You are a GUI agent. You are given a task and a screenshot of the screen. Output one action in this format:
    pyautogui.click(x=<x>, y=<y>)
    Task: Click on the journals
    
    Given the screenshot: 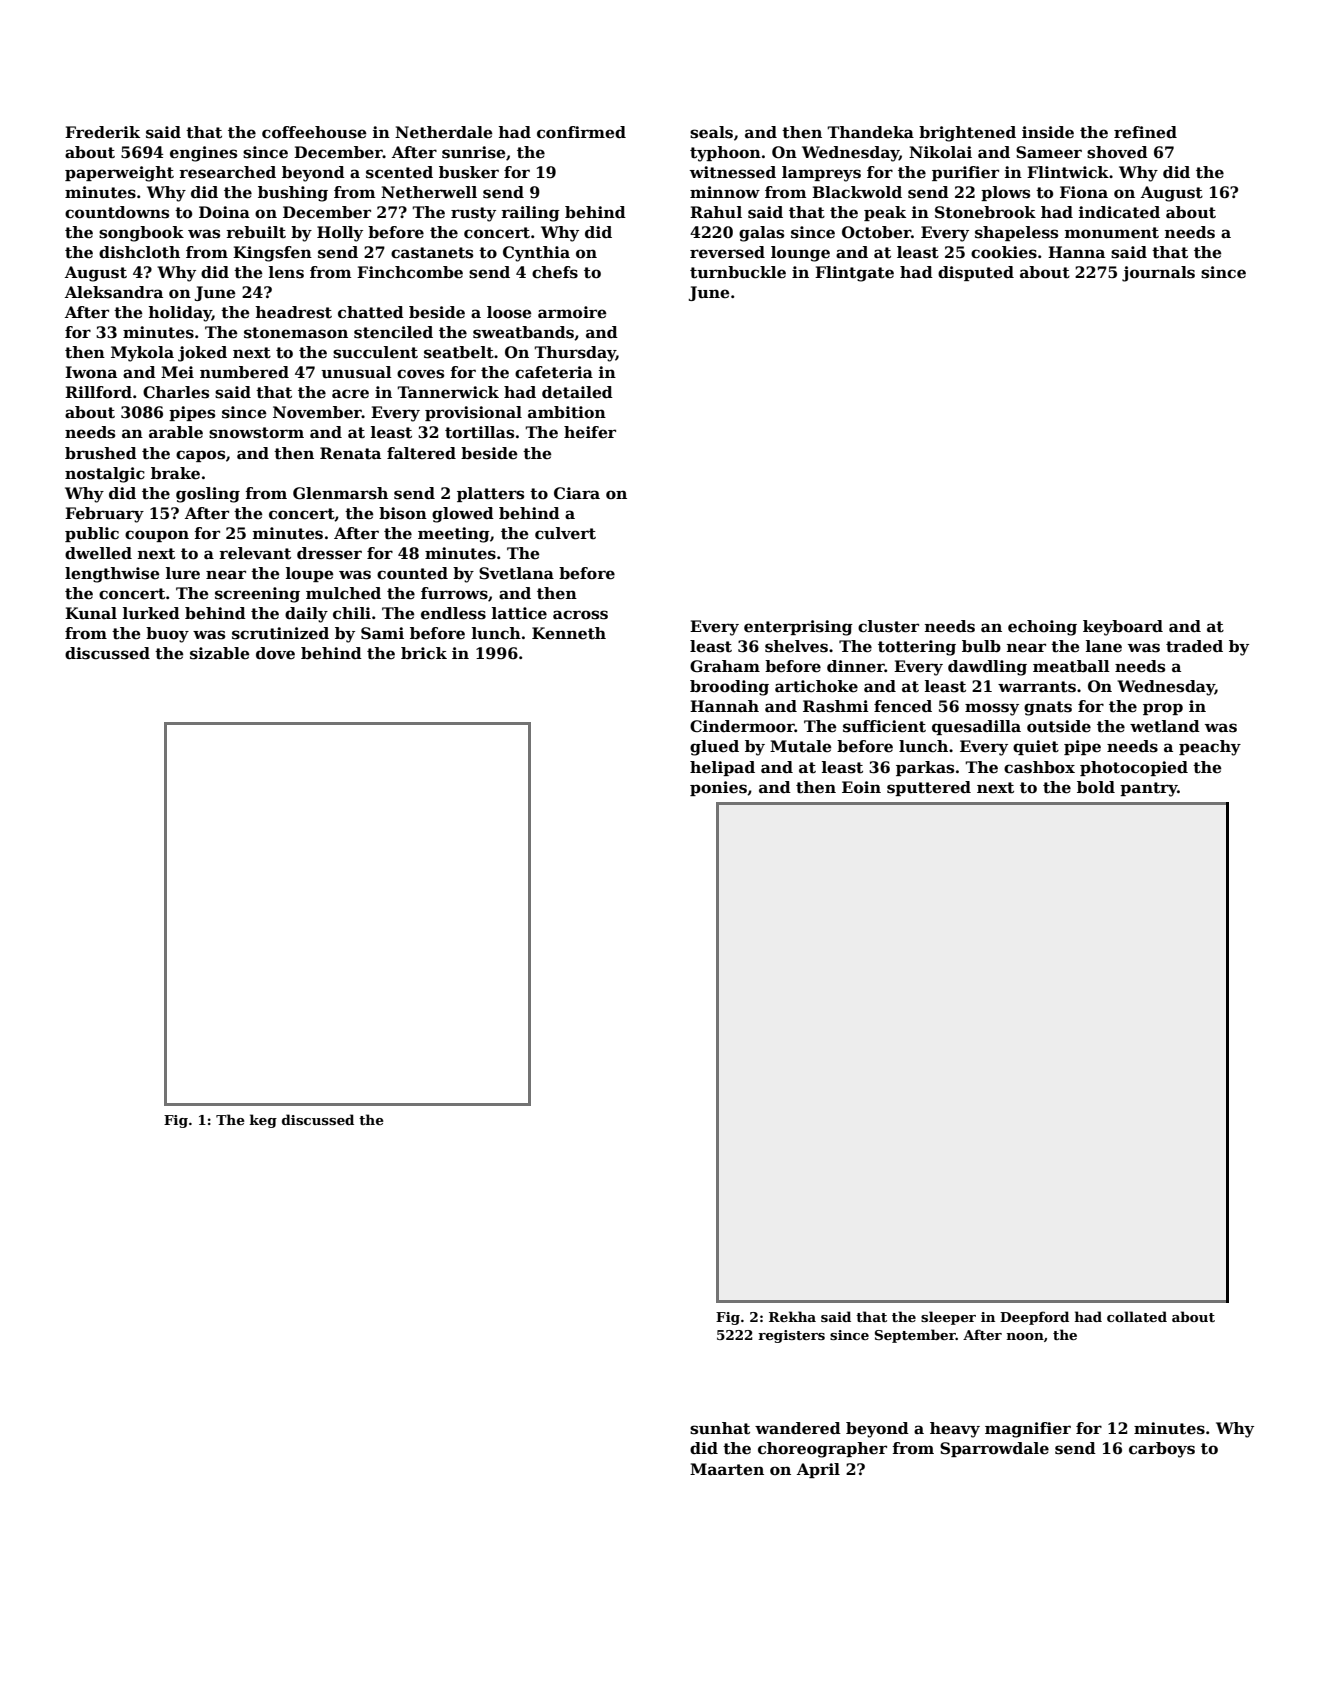 What is the action you would take?
    pyautogui.click(x=1158, y=274)
